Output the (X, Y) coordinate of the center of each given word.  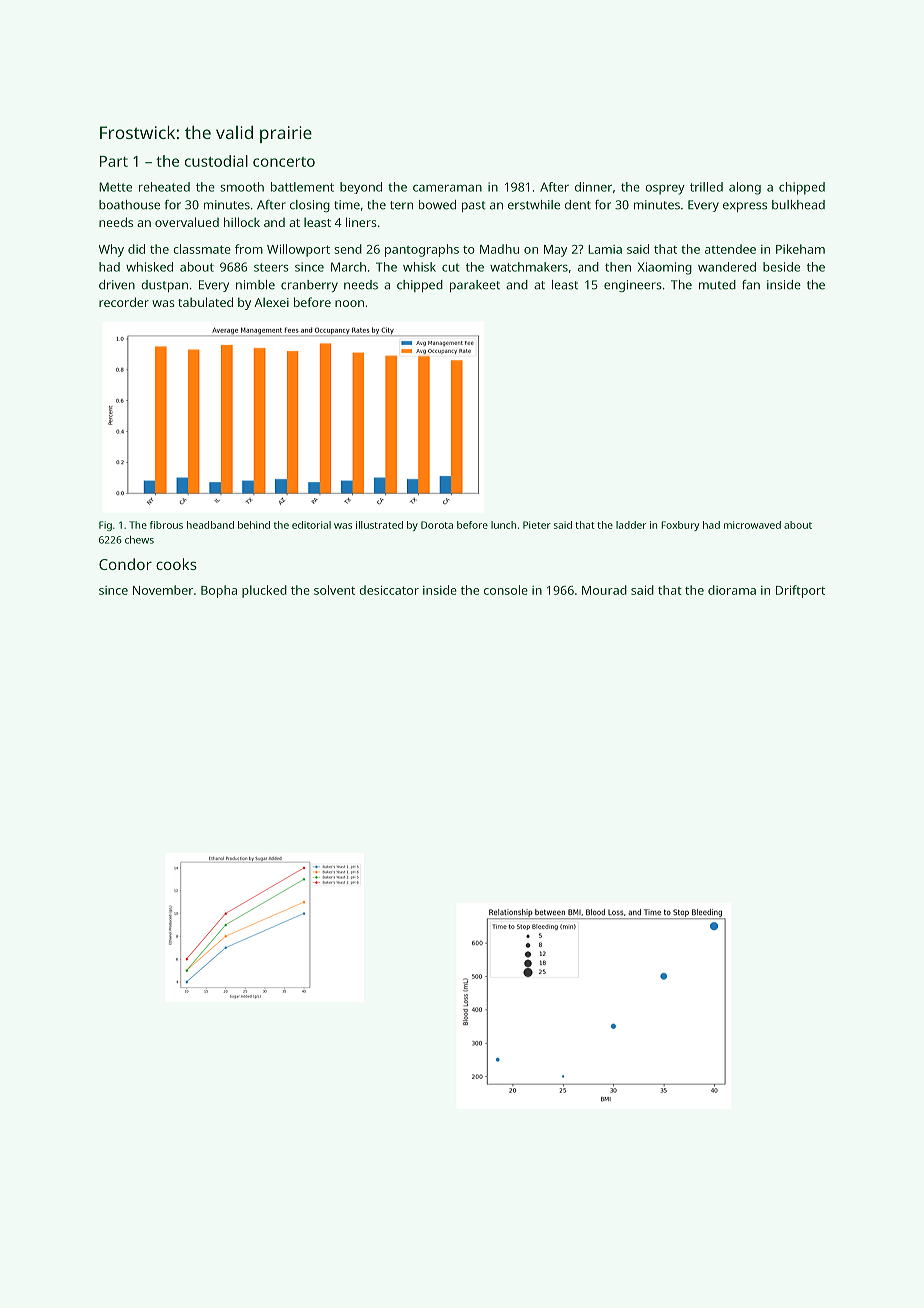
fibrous (166, 525)
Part (114, 161)
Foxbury (680, 526)
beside (781, 267)
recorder (124, 302)
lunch (503, 525)
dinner (593, 187)
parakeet (475, 286)
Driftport (800, 591)
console (506, 590)
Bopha (219, 591)
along (745, 188)
